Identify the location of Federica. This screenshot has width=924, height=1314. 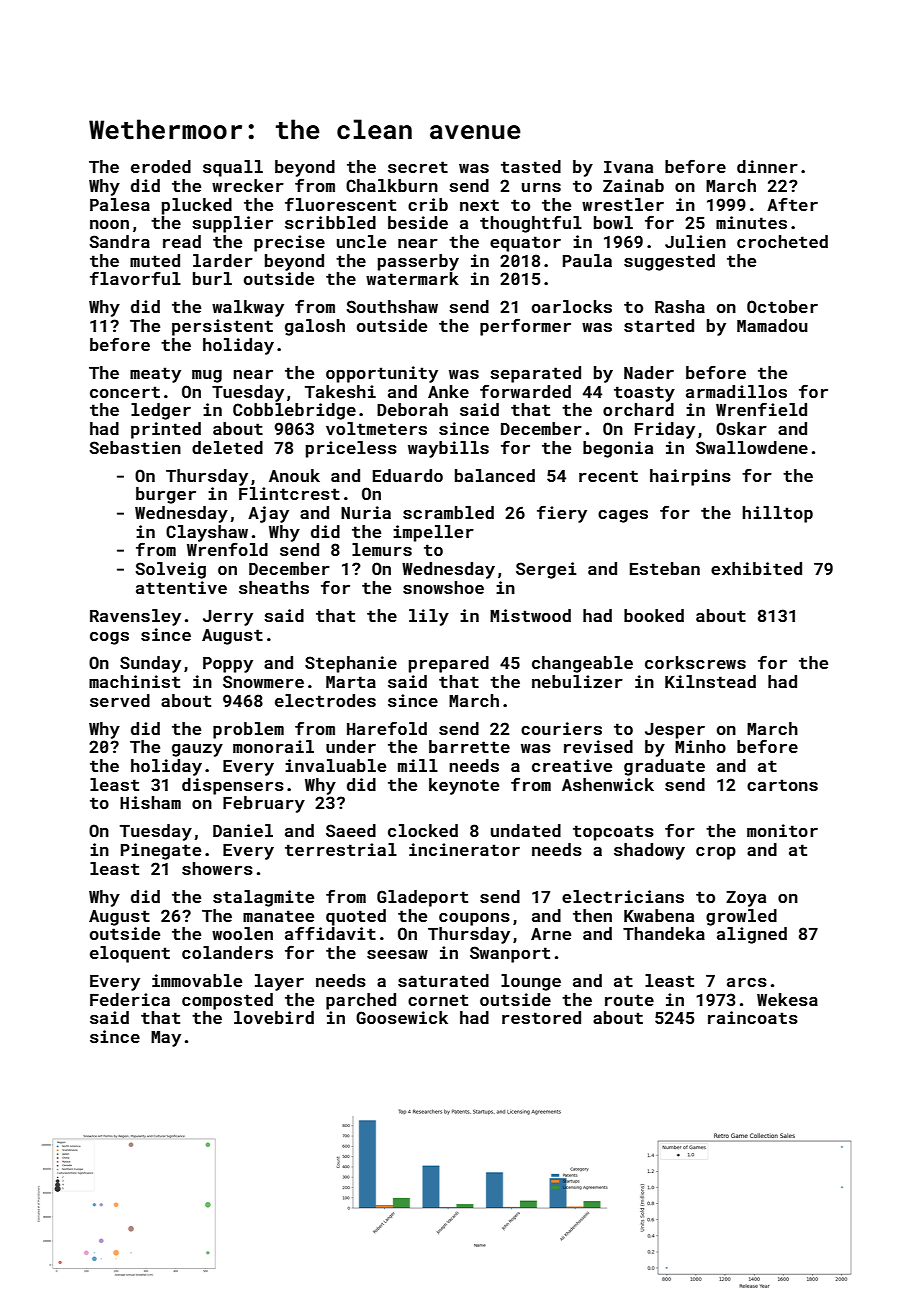
(130, 999).
